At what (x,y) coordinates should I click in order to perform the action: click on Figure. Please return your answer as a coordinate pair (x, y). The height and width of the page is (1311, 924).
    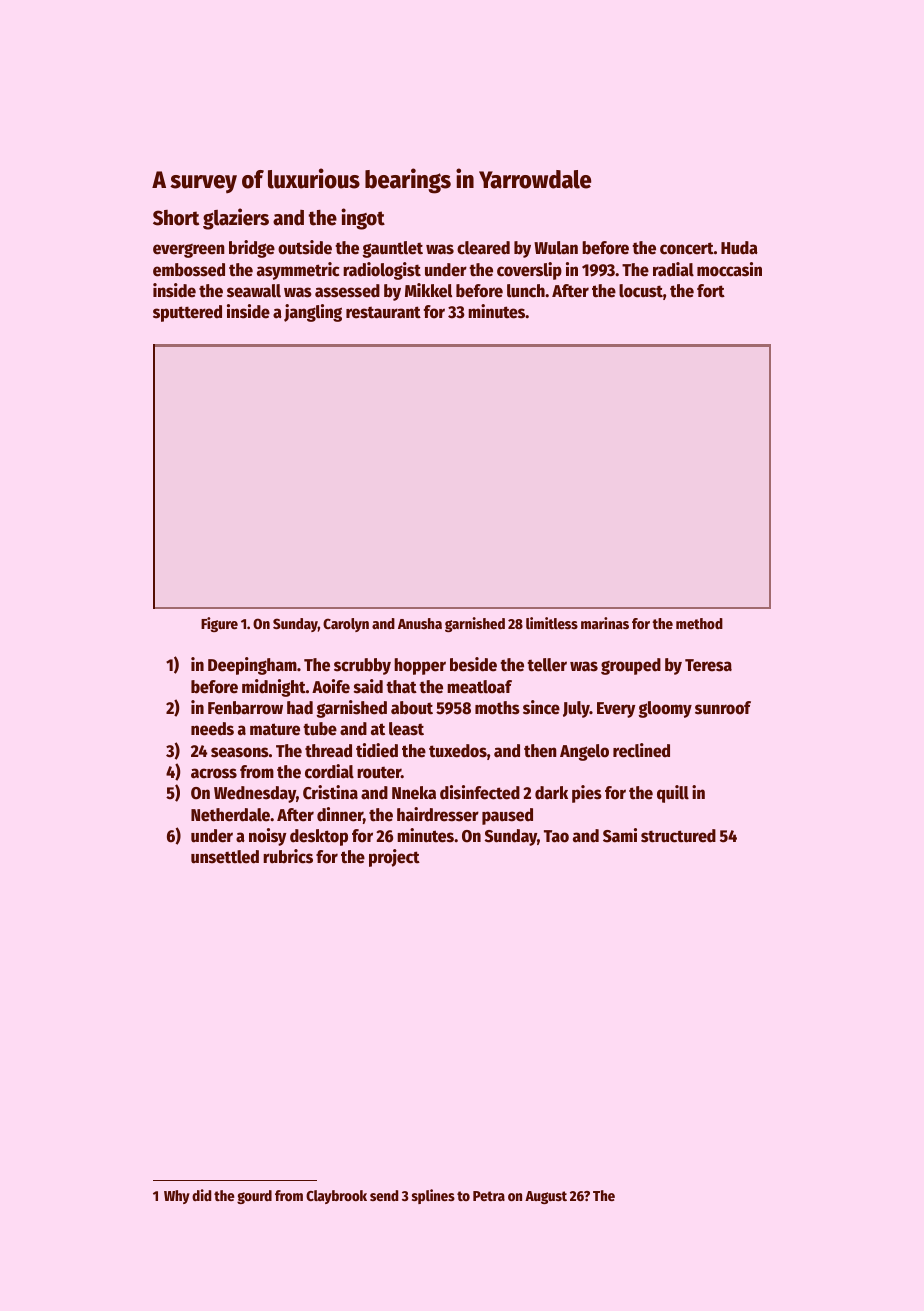
    Looking at the image, I should click on (219, 624).
